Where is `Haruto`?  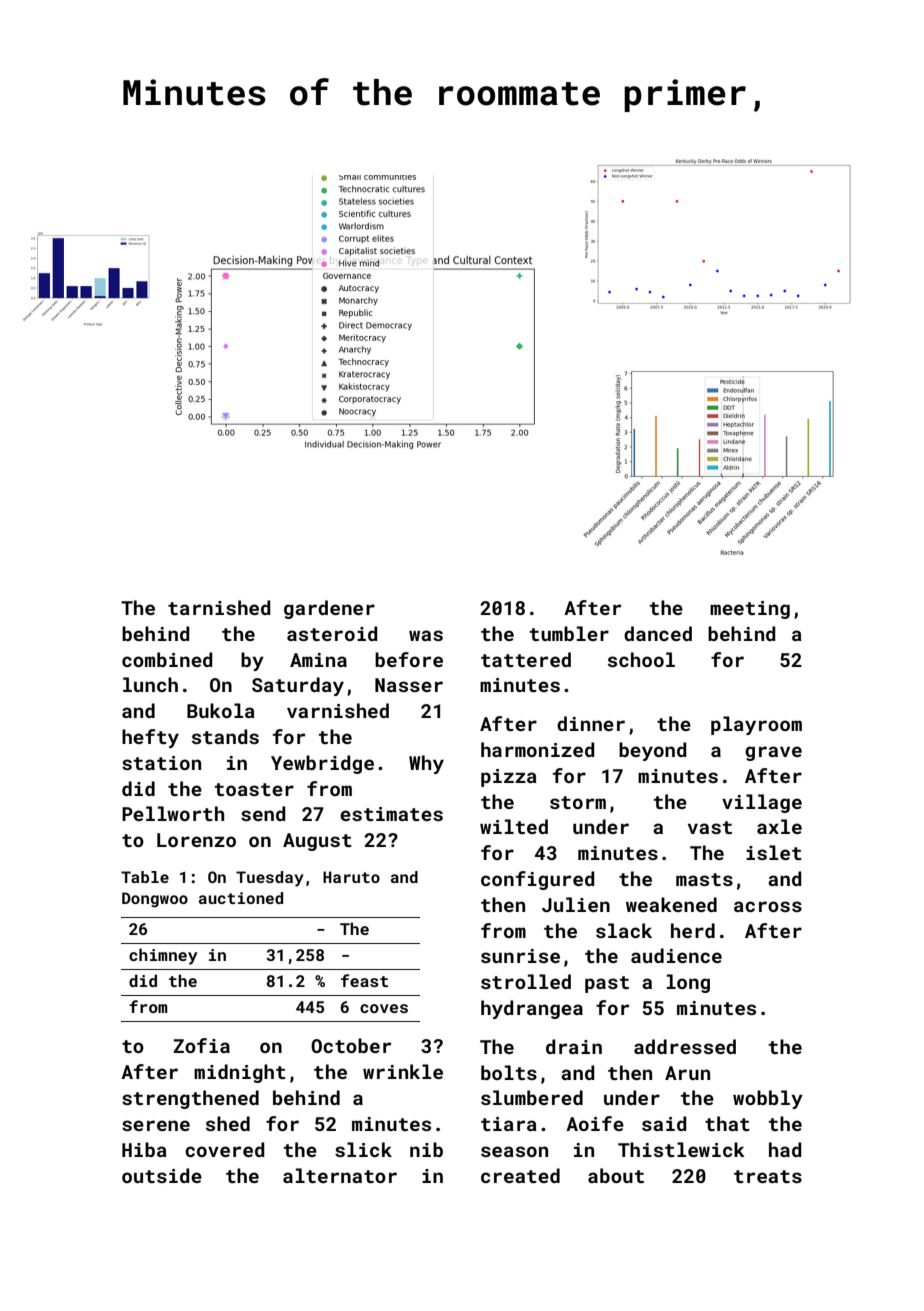
Haruto is located at coordinates (351, 877).
